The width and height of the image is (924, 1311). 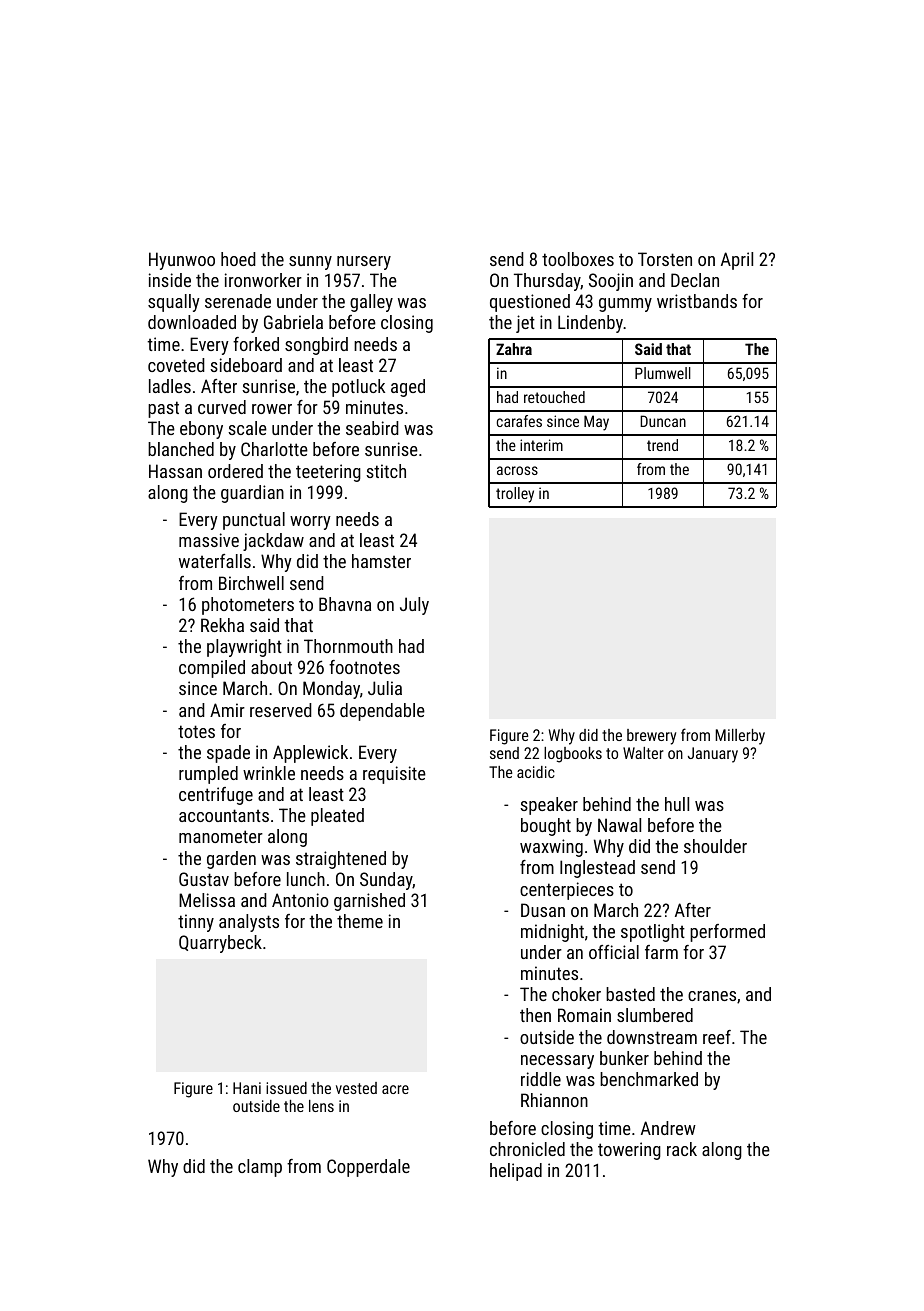 What do you see at coordinates (385, 688) in the image?
I see `Julia` at bounding box center [385, 688].
